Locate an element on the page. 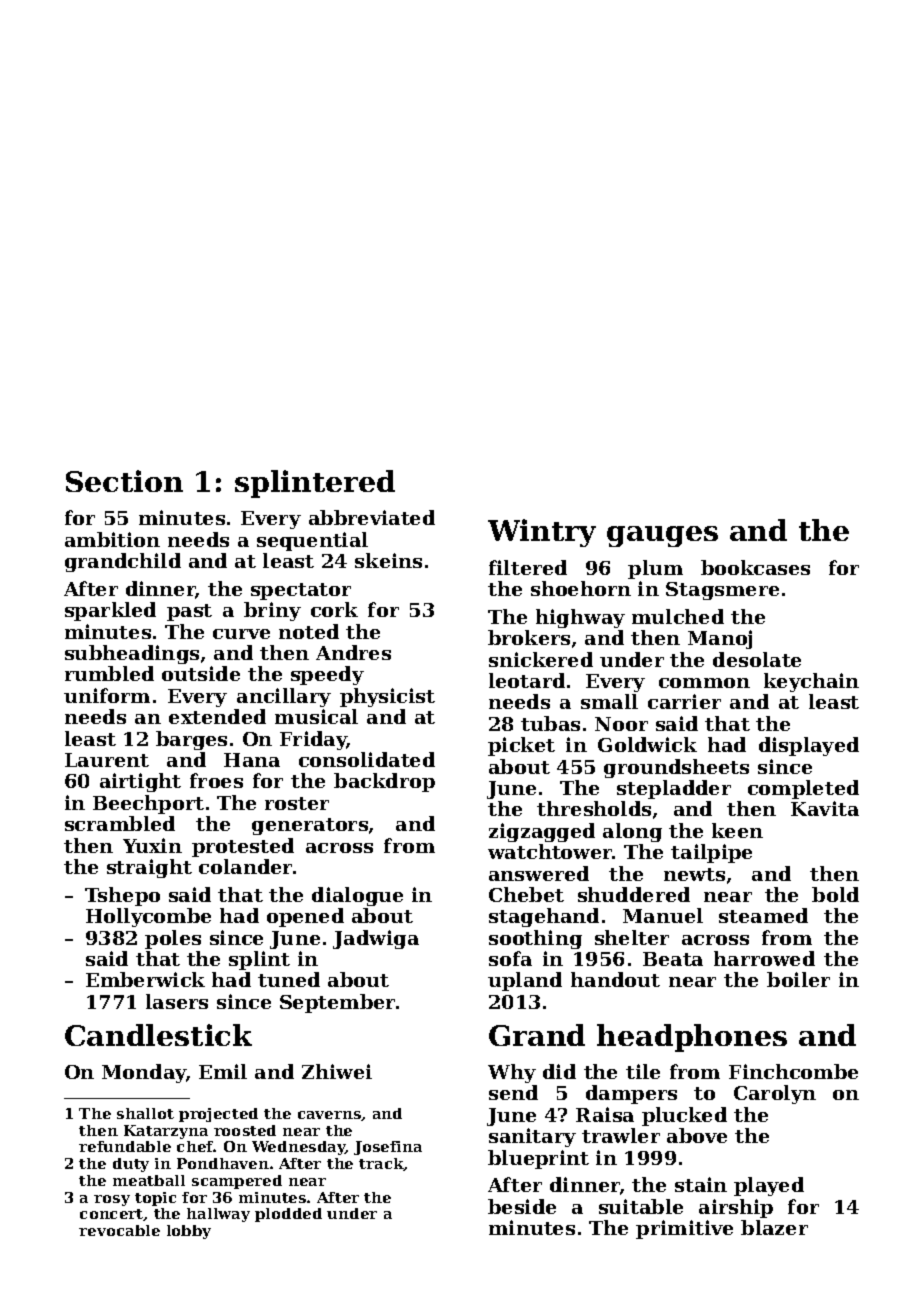 This document has height=1311, width=924. Tshepo is located at coordinates (122, 896).
